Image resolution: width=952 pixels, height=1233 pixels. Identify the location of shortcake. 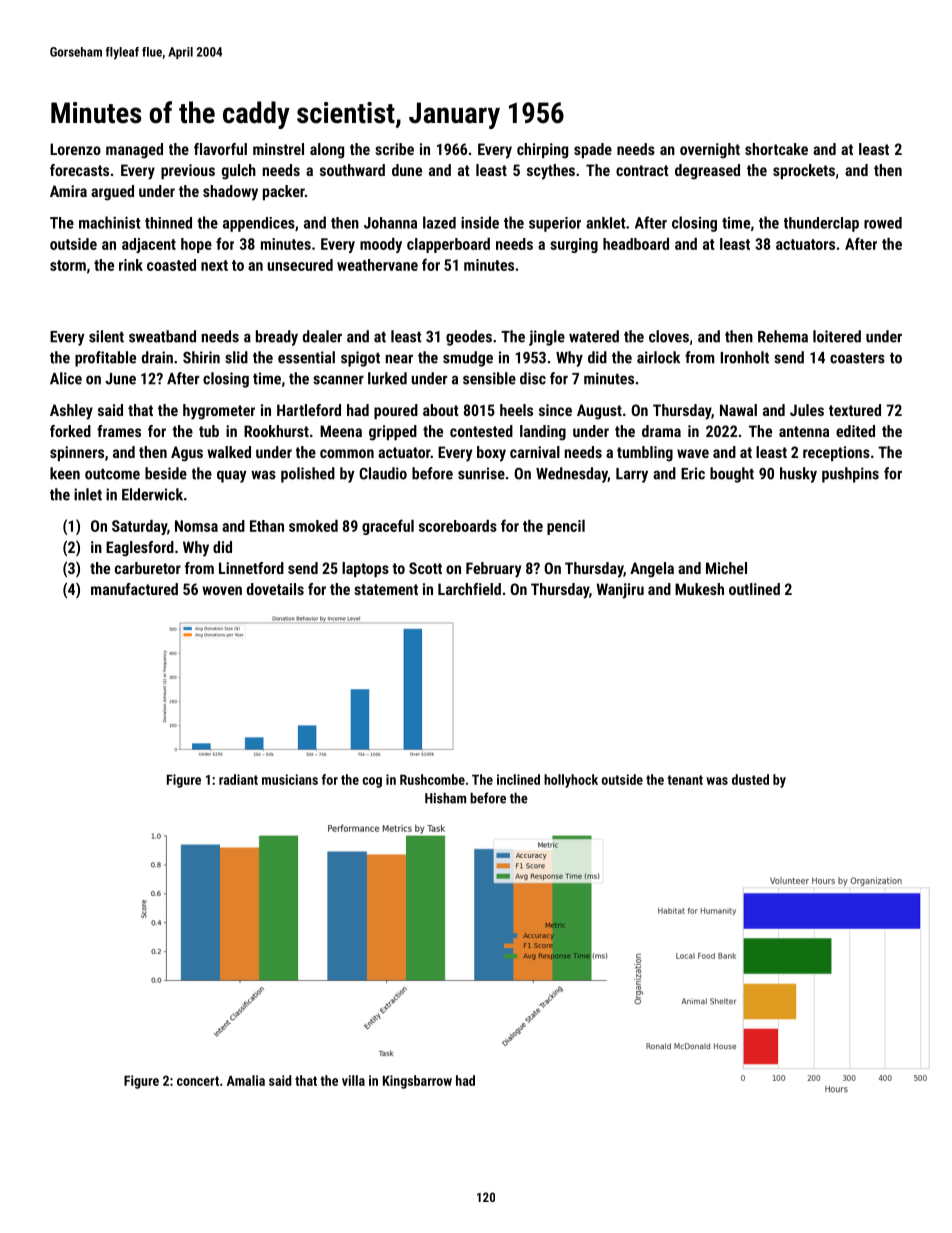
(776, 149).
